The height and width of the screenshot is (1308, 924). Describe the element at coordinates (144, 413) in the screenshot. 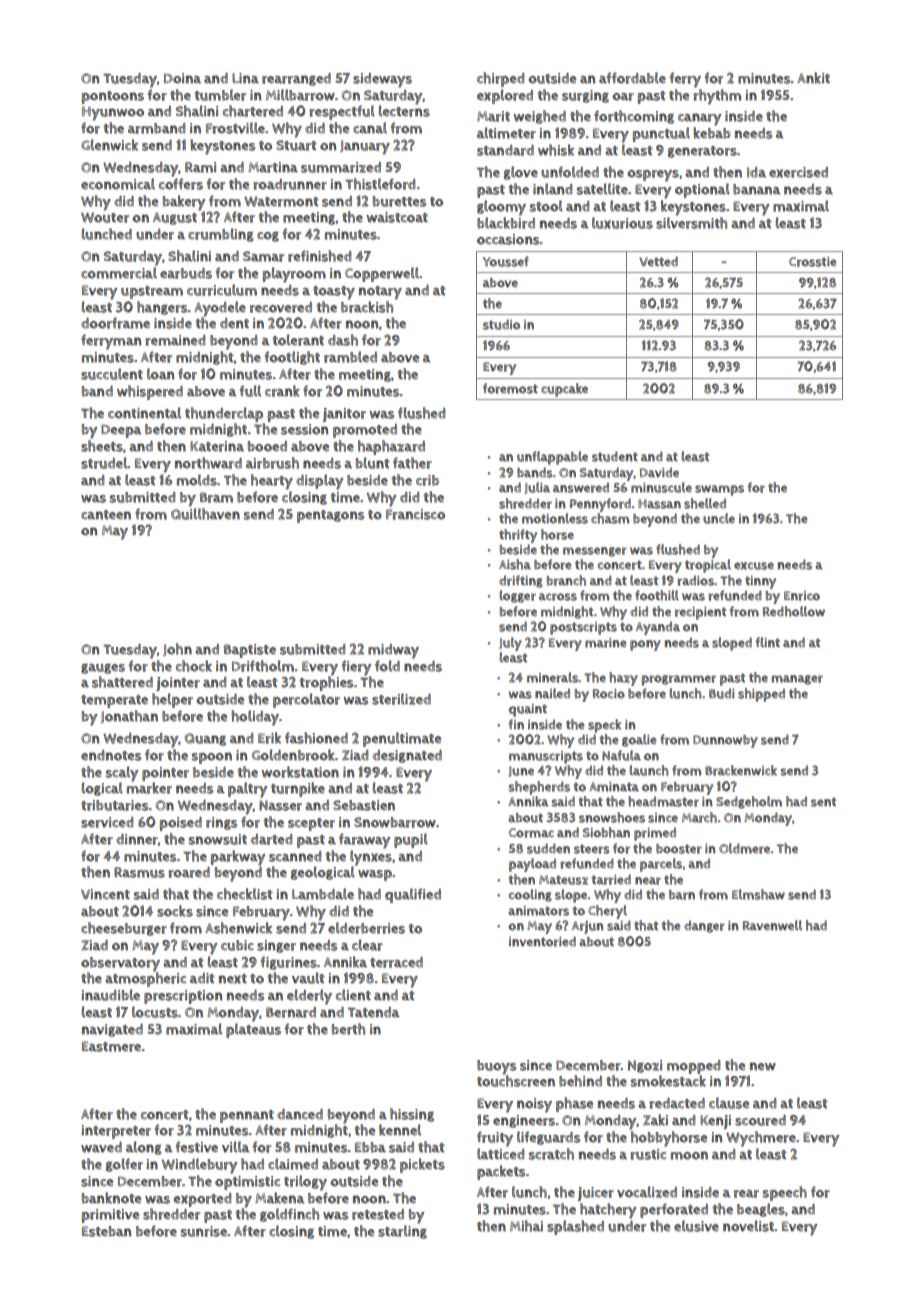

I see `continental` at that location.
